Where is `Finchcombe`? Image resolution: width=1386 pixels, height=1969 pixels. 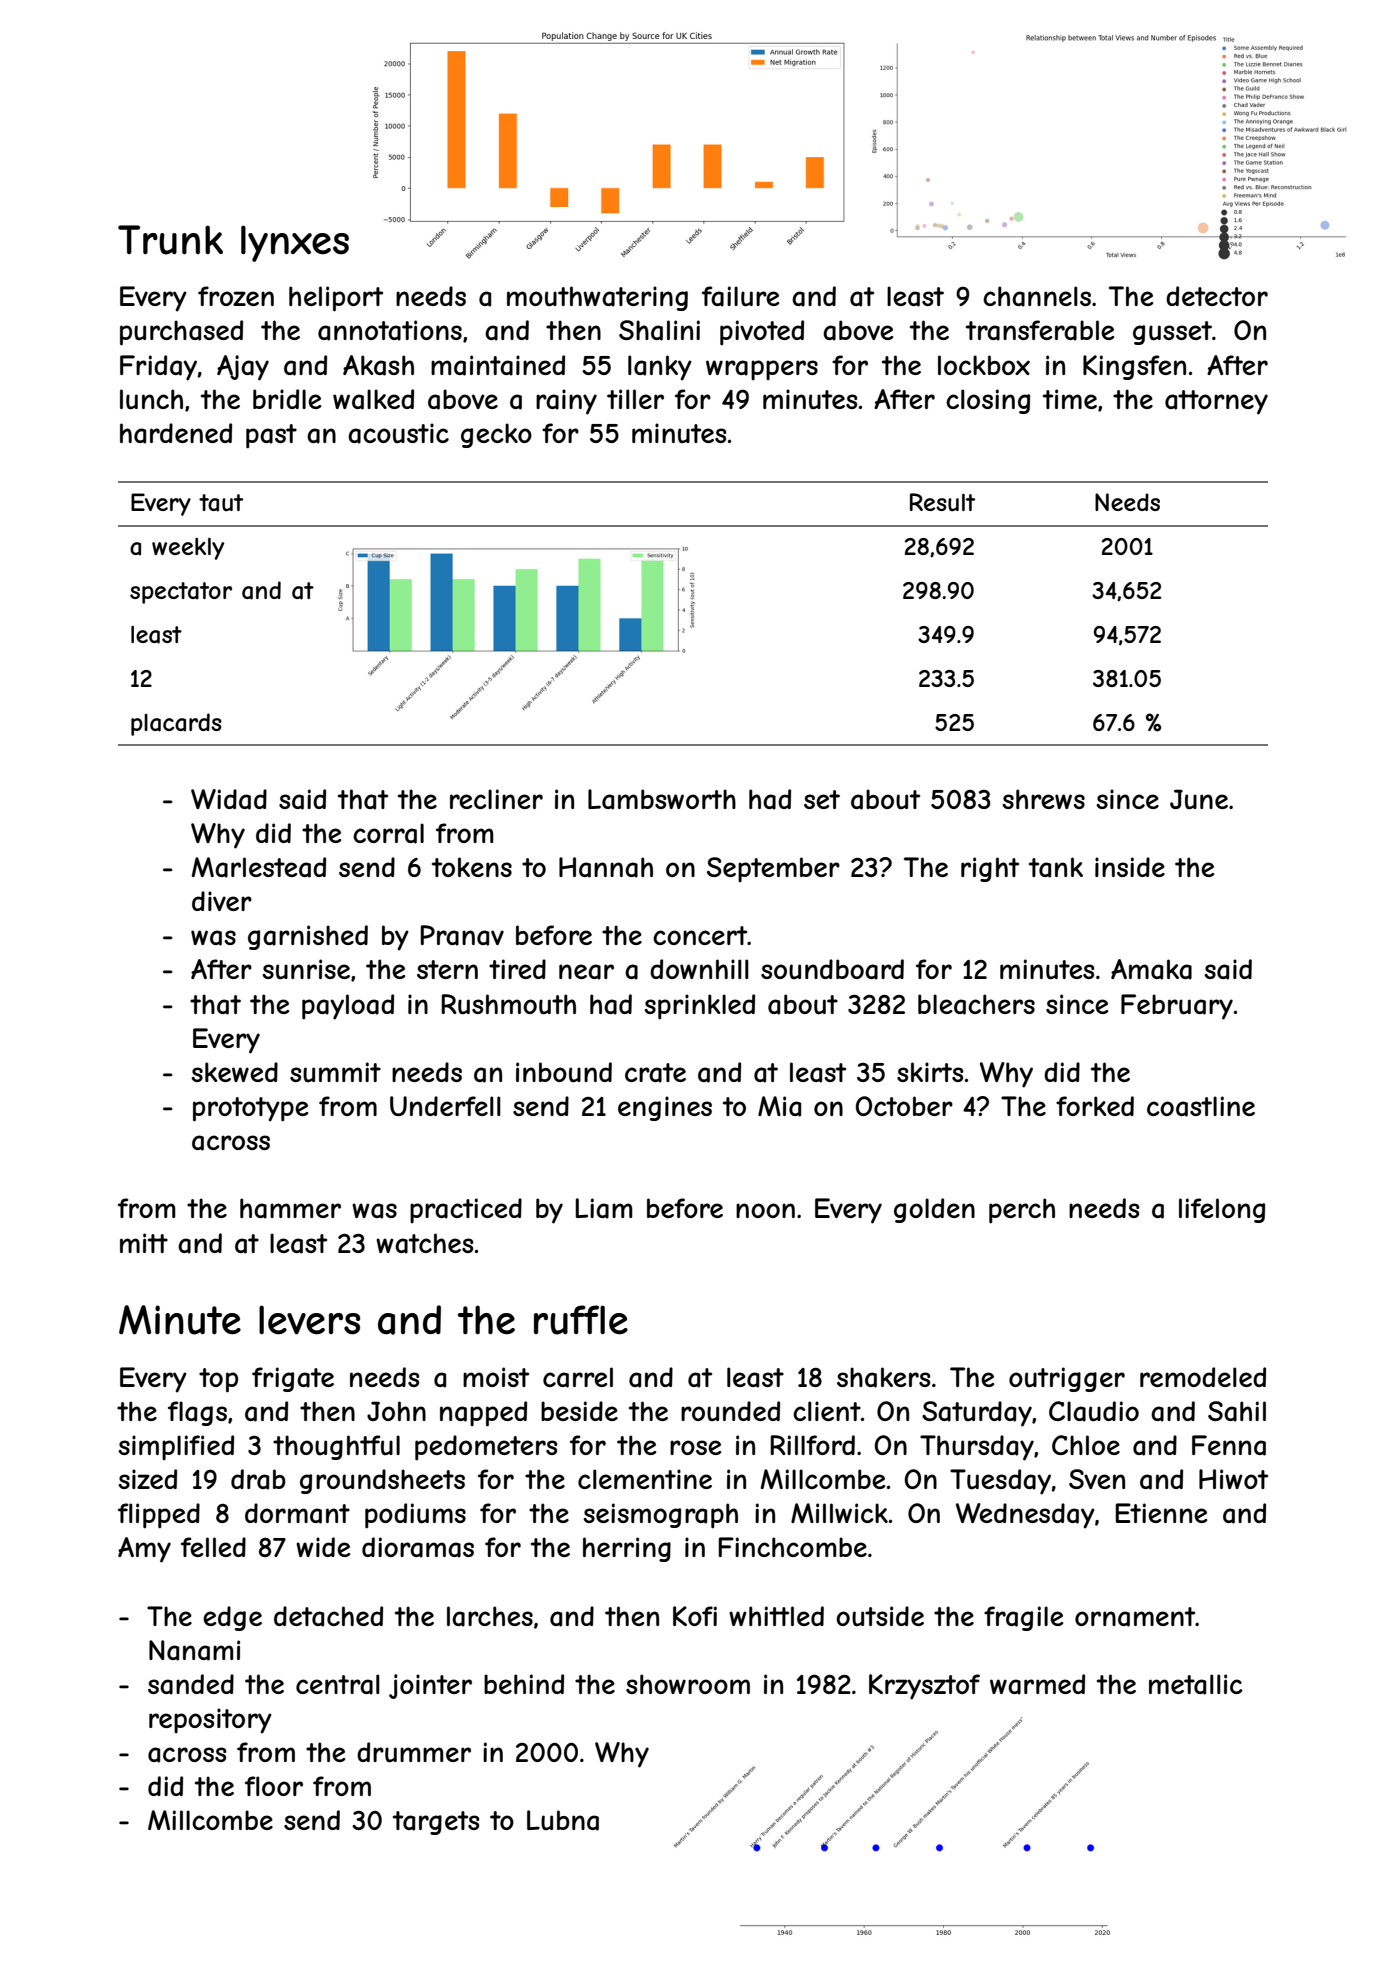 Finchcombe is located at coordinates (793, 1547).
